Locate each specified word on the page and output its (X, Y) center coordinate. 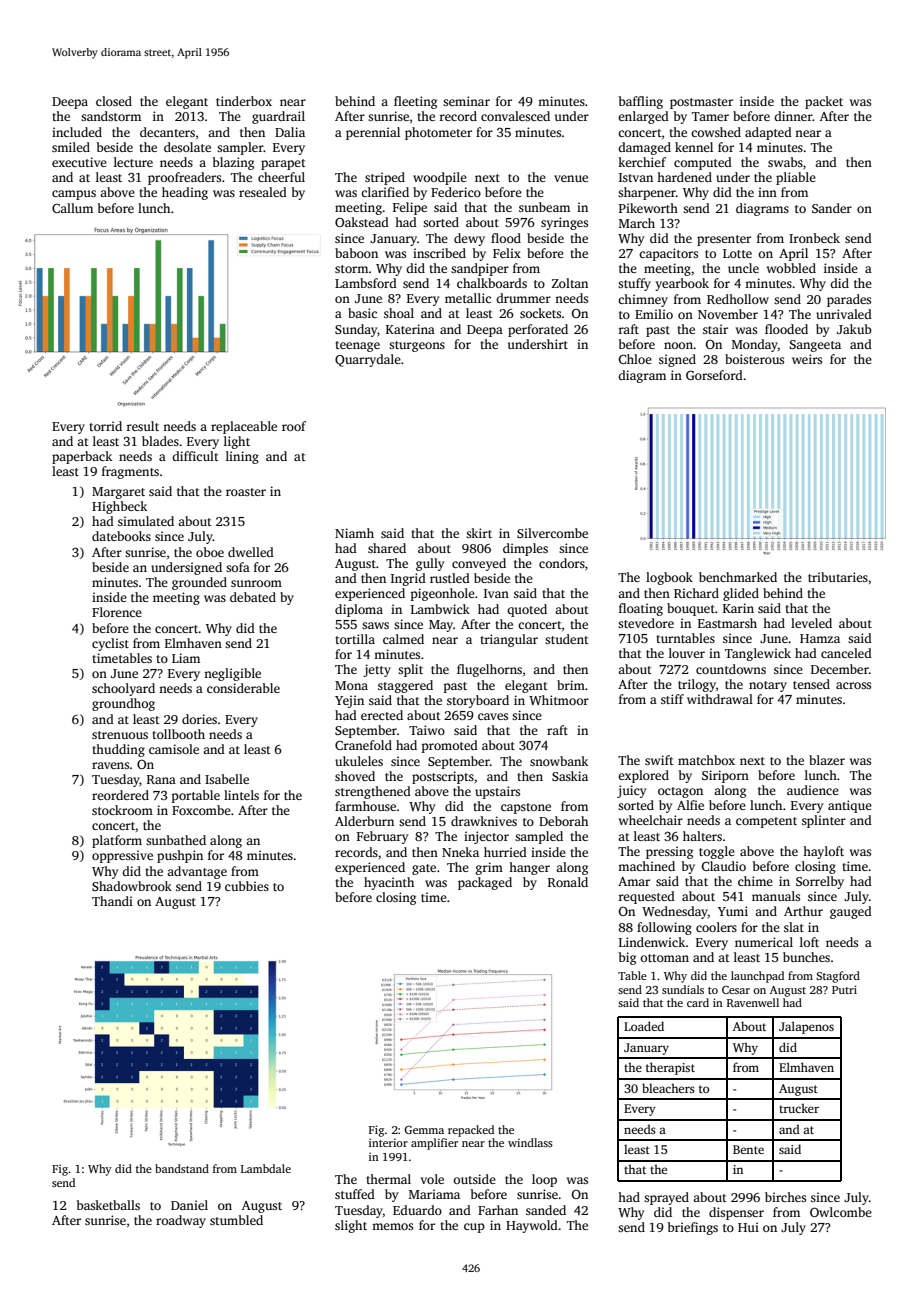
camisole (174, 749)
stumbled (236, 1220)
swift (659, 760)
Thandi (112, 901)
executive (79, 162)
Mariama (434, 1194)
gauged (851, 912)
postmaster (701, 103)
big (627, 958)
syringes (564, 223)
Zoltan (570, 283)
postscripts (443, 777)
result (142, 426)
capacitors (668, 254)
